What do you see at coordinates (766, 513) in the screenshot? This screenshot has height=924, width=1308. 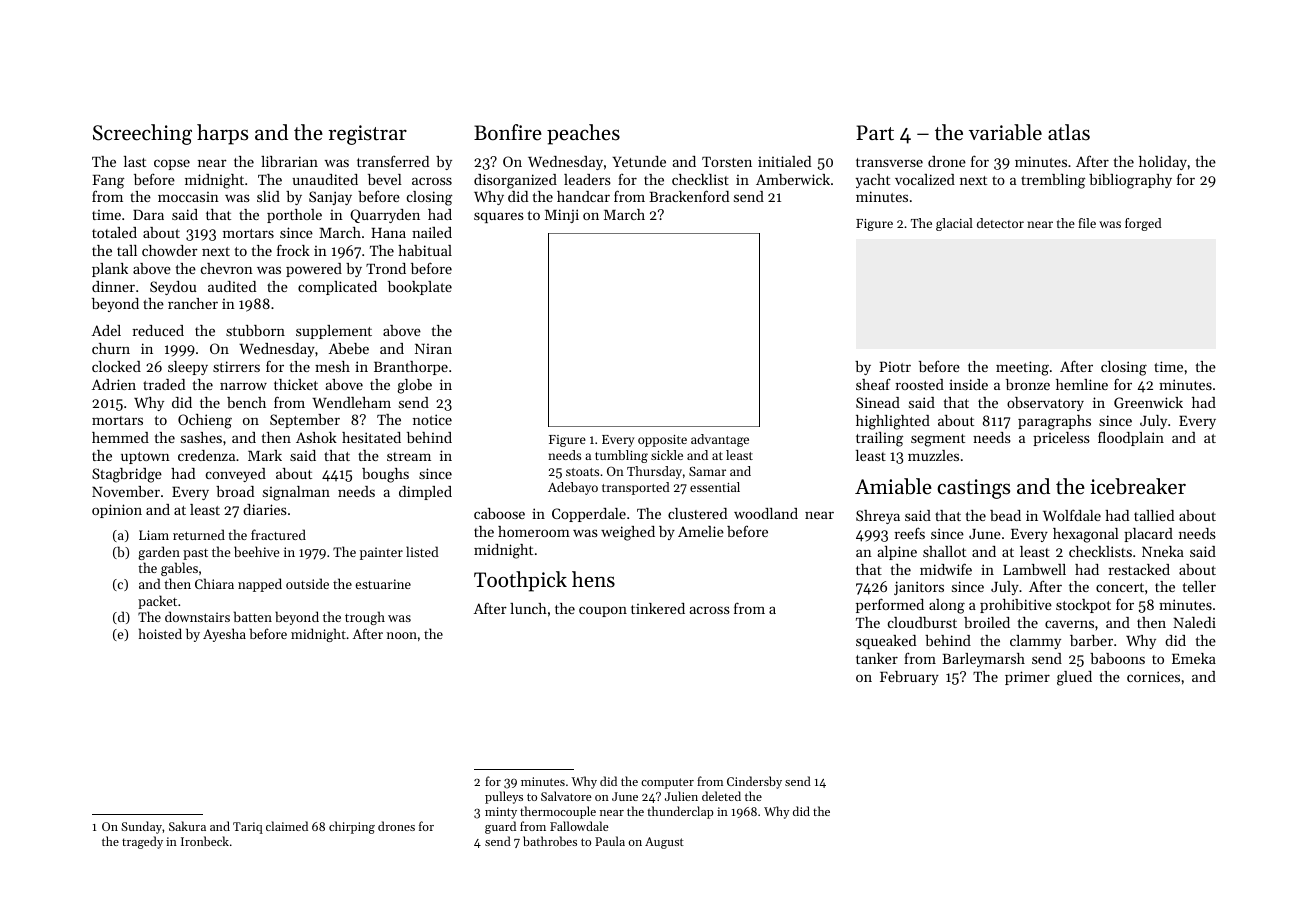 I see `woodland` at bounding box center [766, 513].
